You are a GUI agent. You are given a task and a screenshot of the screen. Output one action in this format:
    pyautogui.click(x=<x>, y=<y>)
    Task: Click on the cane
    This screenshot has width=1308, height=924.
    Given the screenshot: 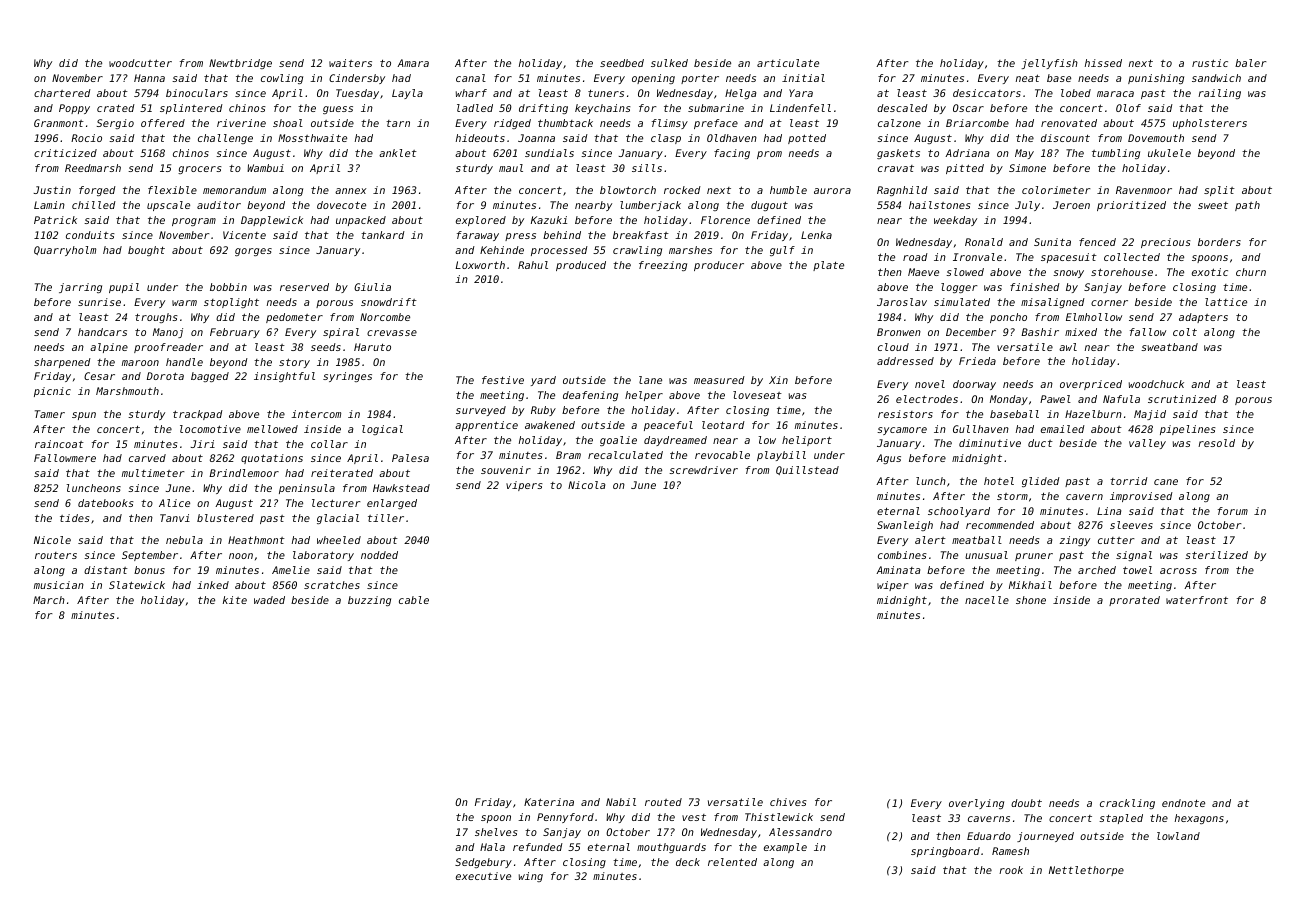 What is the action you would take?
    pyautogui.click(x=1166, y=482)
